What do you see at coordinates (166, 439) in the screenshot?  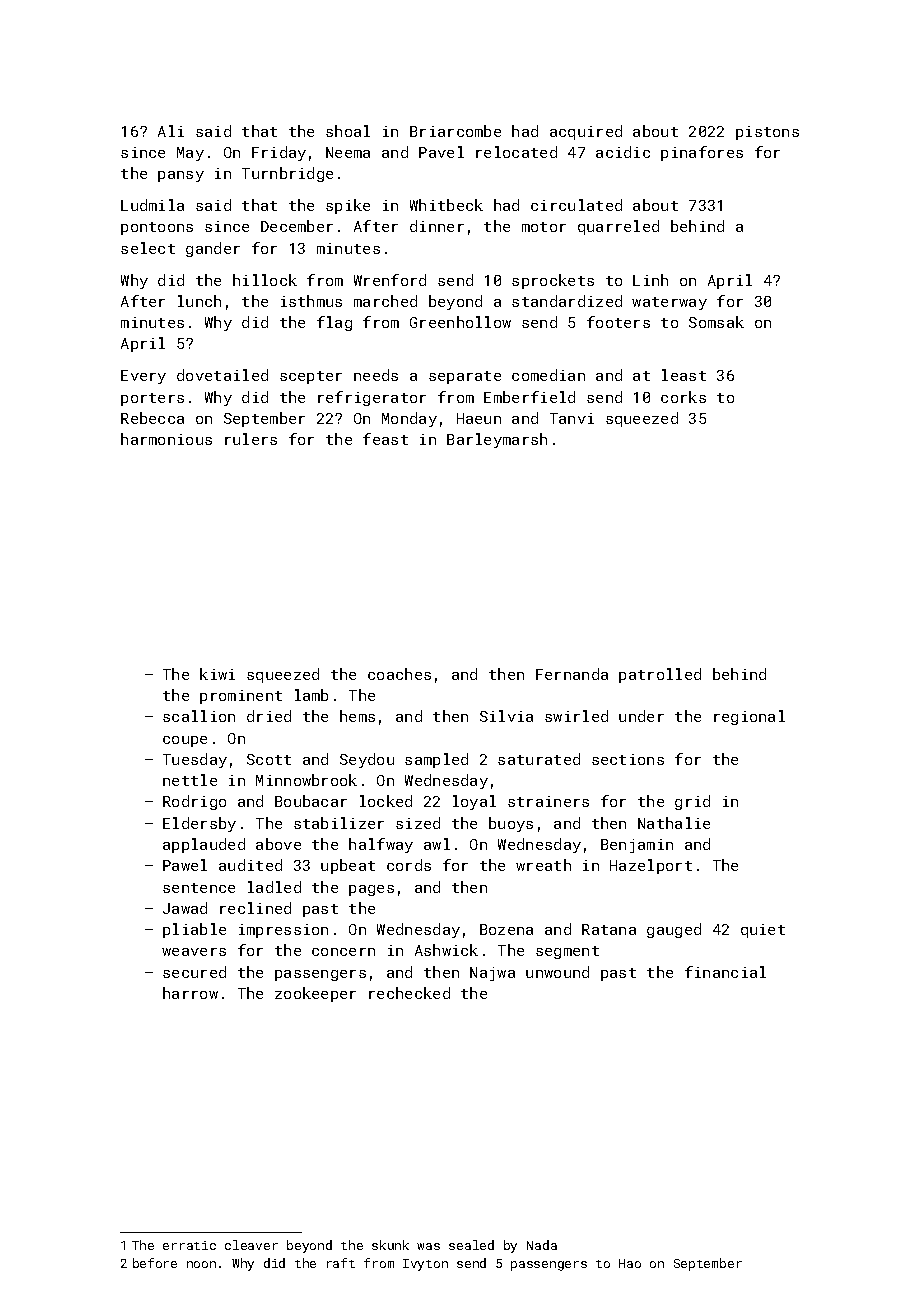 I see `harmonious` at bounding box center [166, 439].
